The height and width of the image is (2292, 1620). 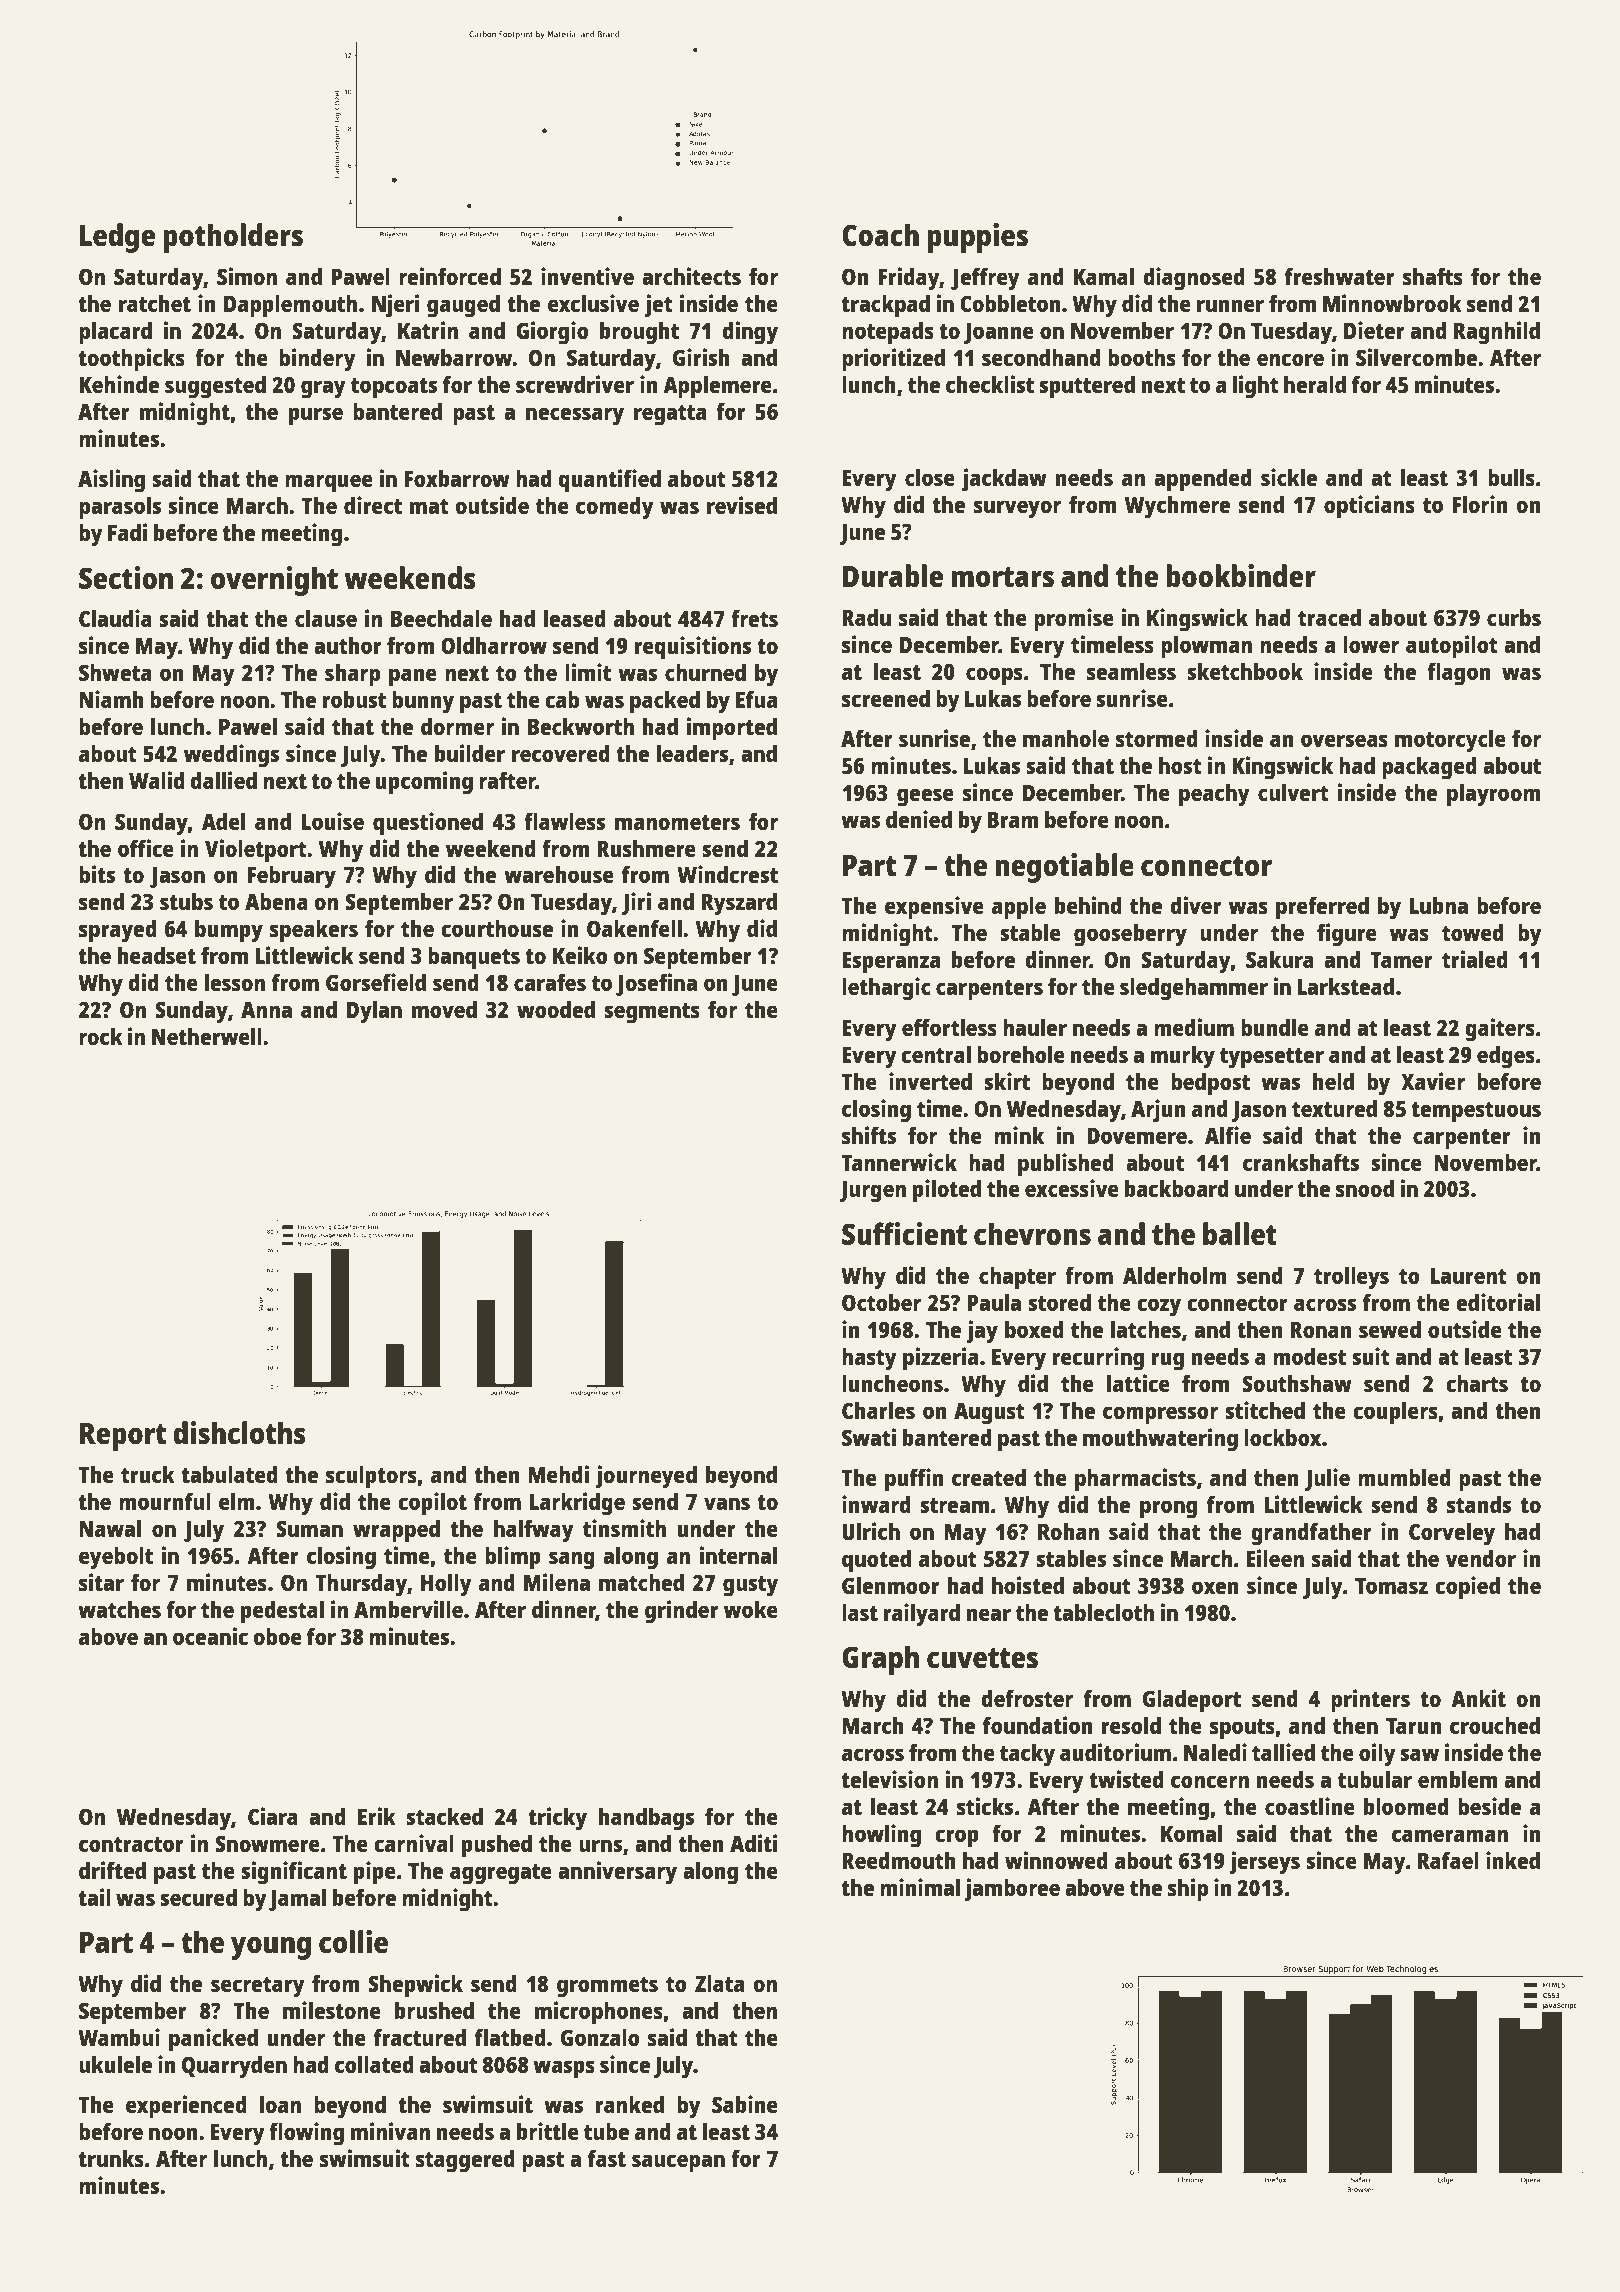 What do you see at coordinates (233, 238) in the image?
I see `potholders` at bounding box center [233, 238].
